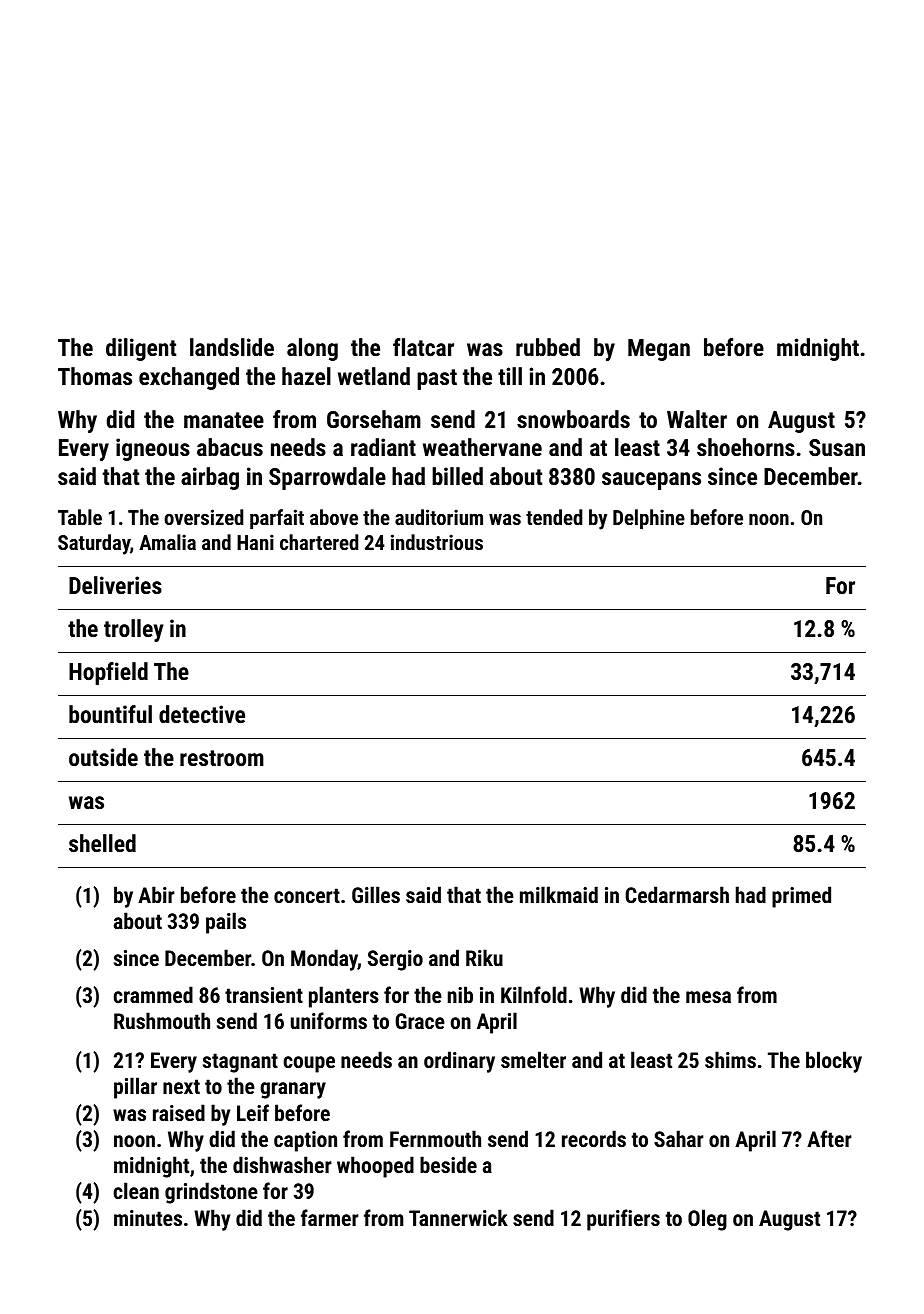 The image size is (924, 1314). What do you see at coordinates (801, 897) in the page?
I see `primed` at bounding box center [801, 897].
